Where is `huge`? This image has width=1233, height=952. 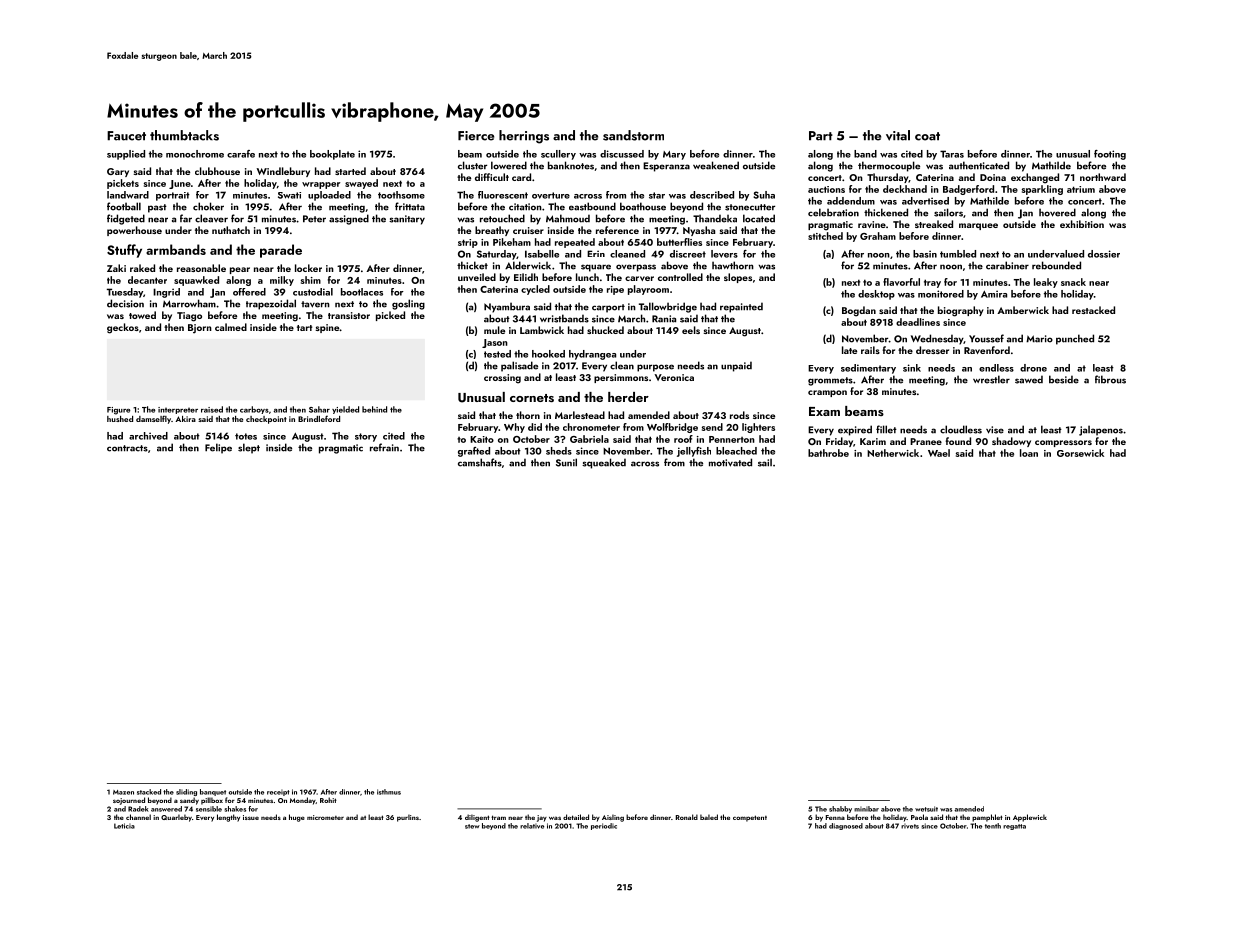
huge is located at coordinates (297, 818).
